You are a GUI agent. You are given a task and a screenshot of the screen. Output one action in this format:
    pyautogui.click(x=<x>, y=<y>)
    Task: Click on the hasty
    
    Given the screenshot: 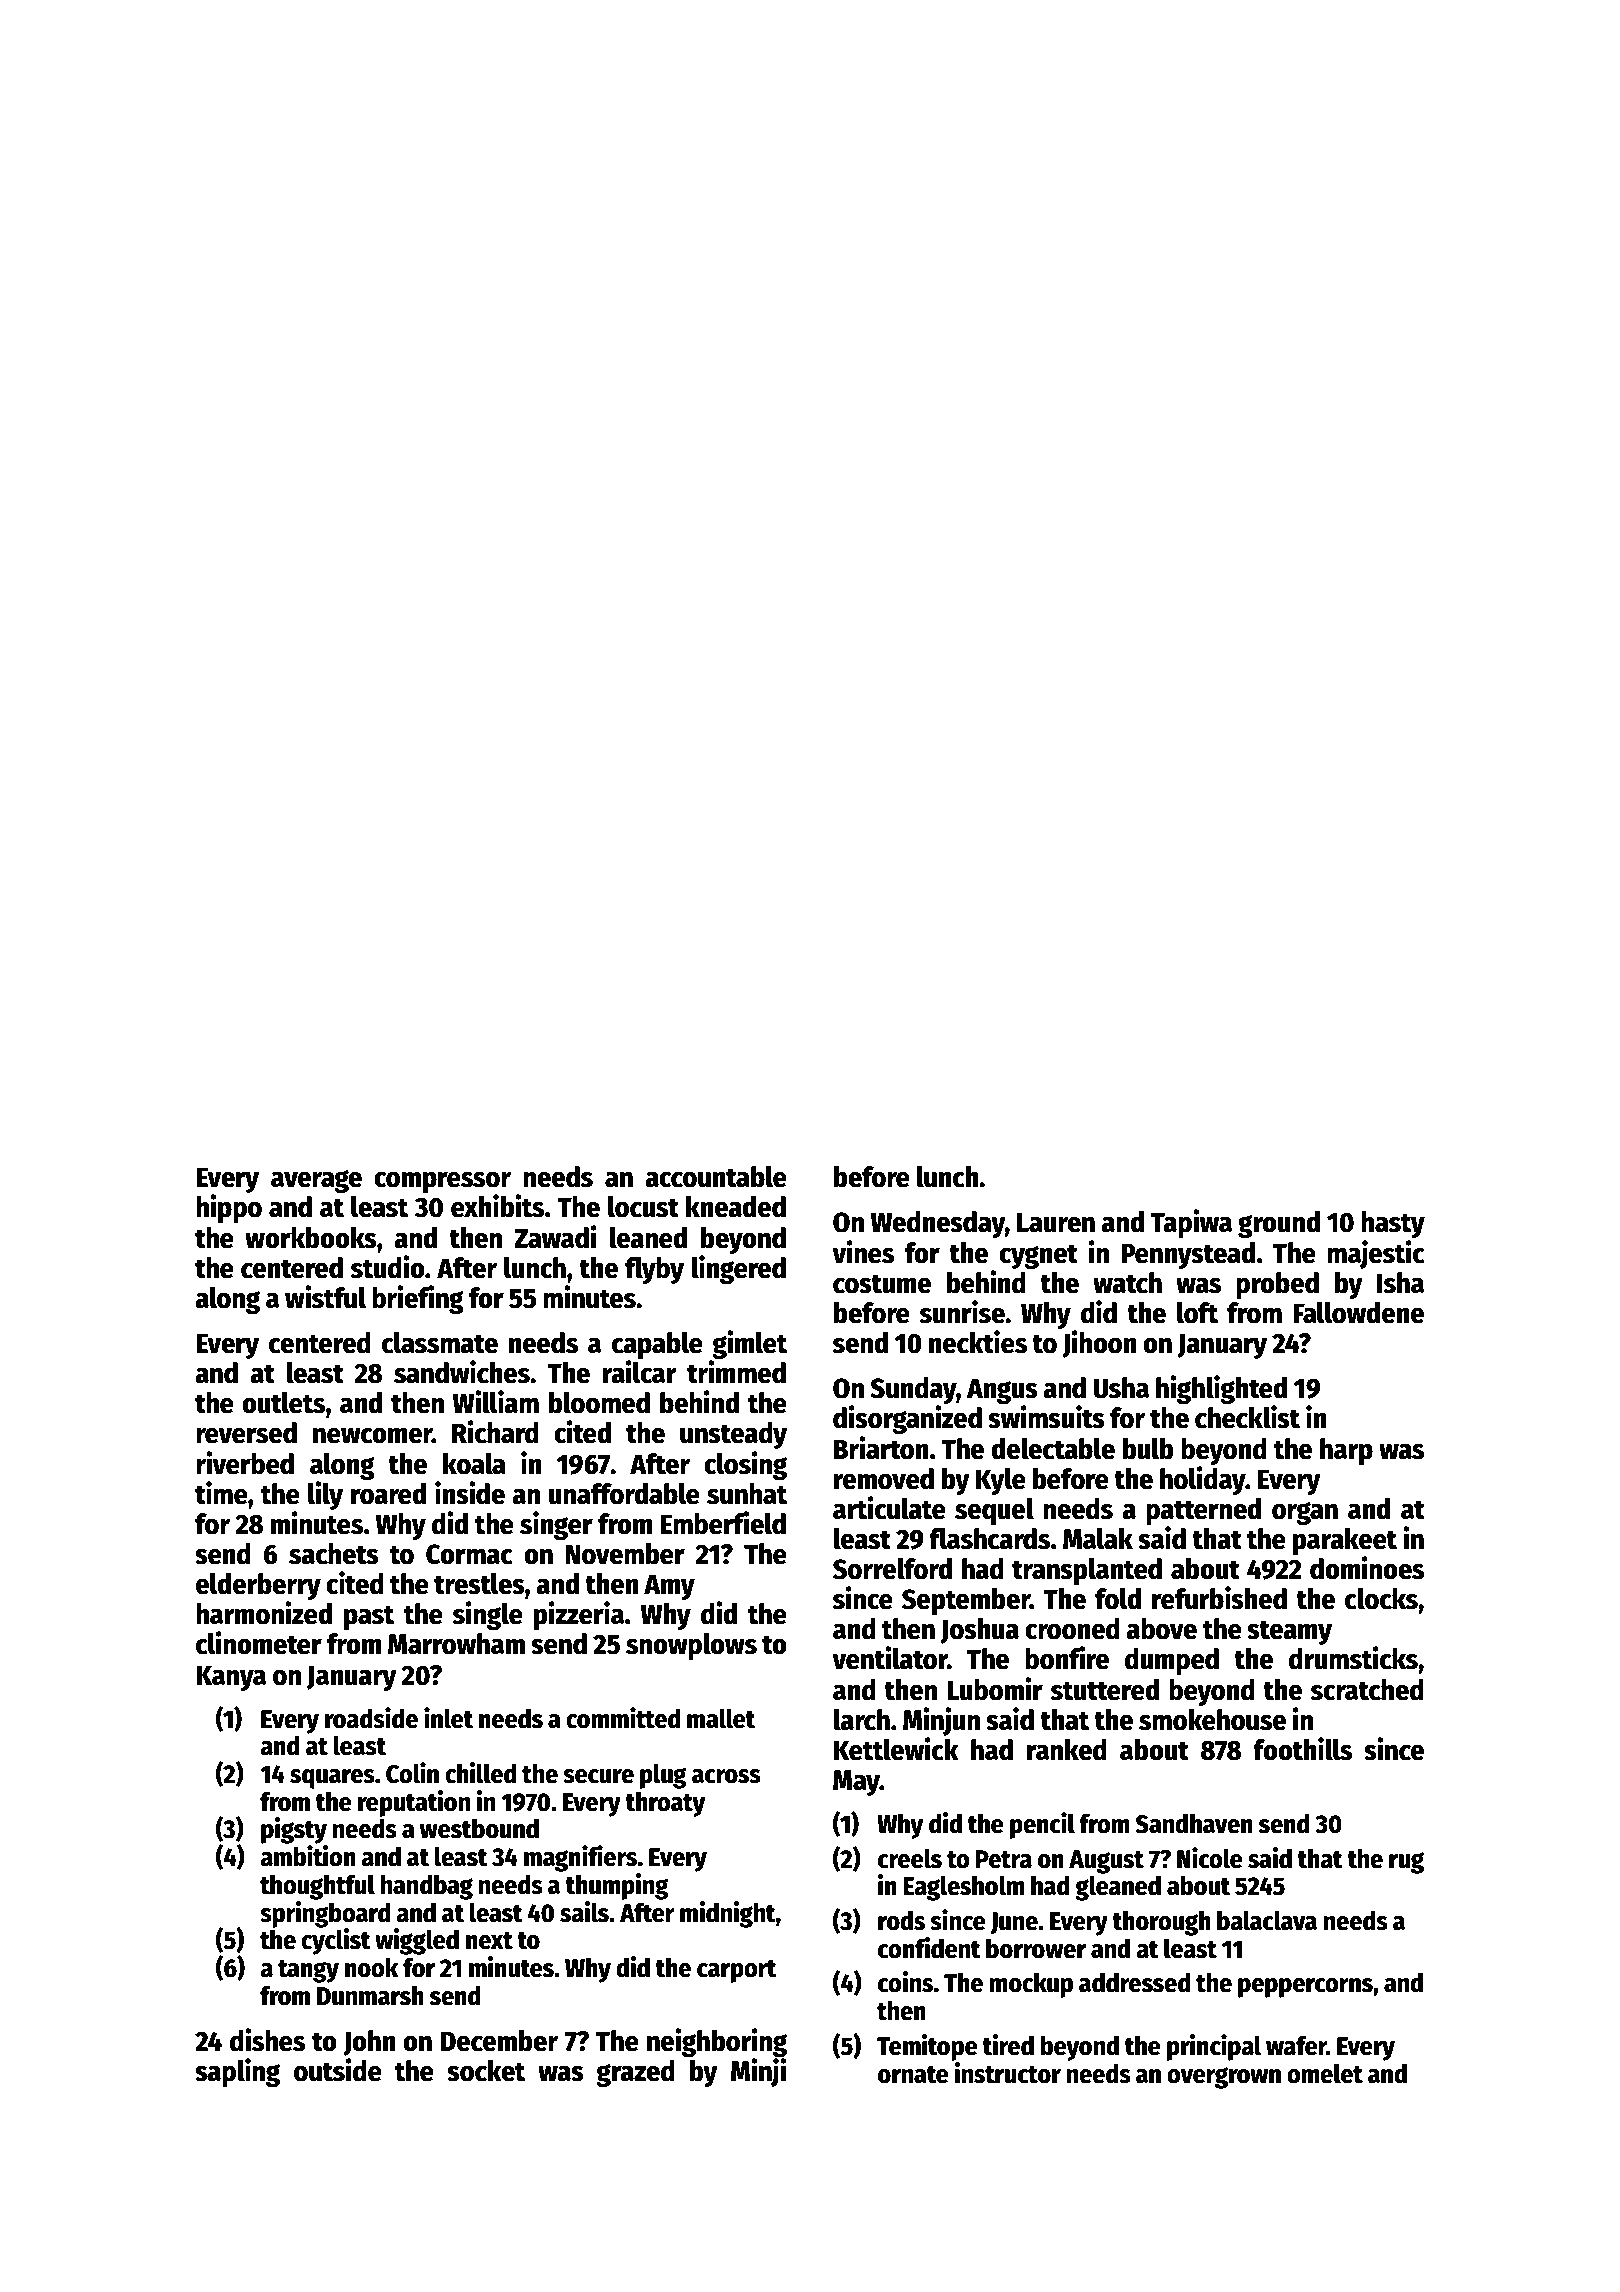 What is the action you would take?
    pyautogui.click(x=1393, y=1224)
